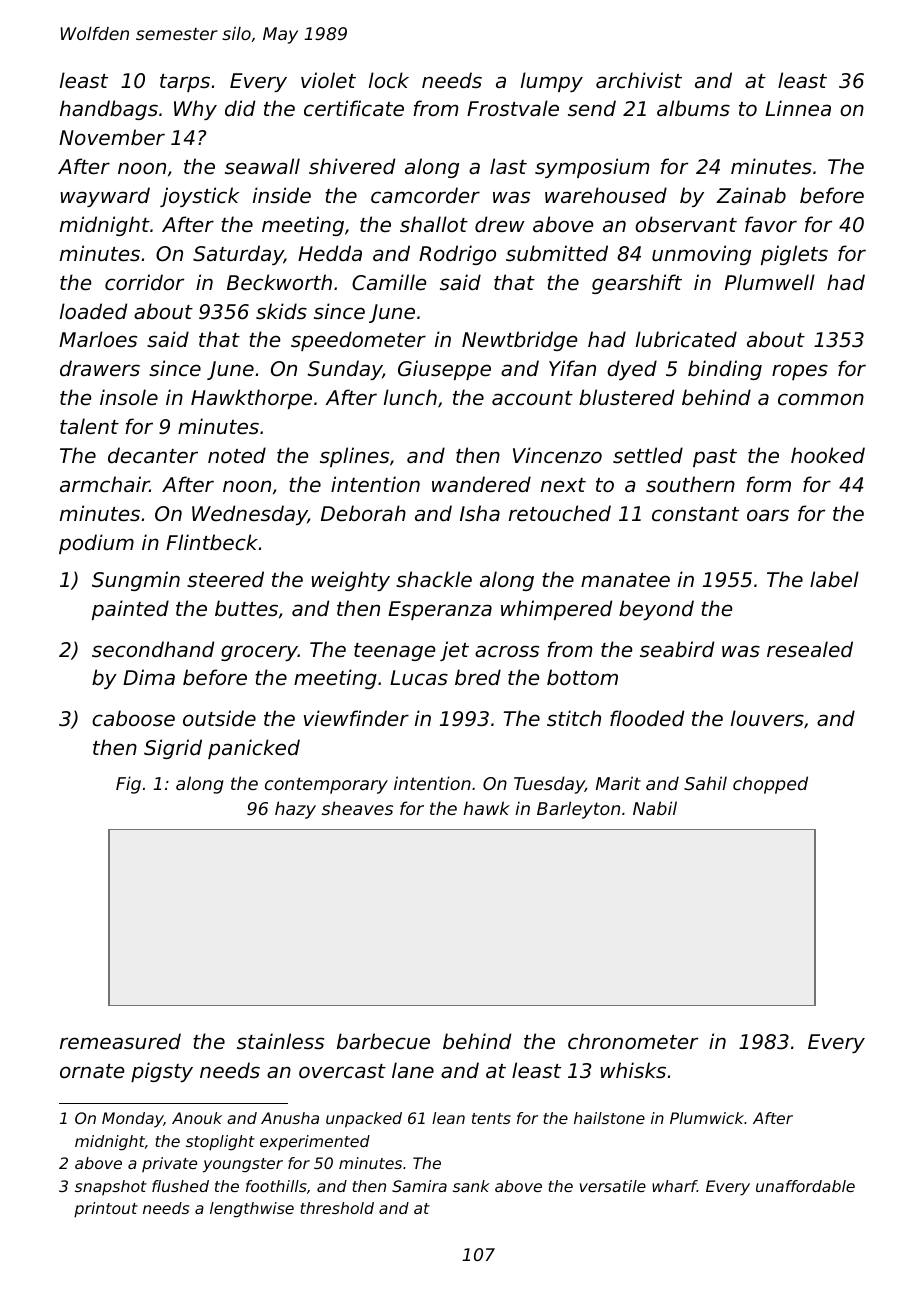 The image size is (924, 1308). What do you see at coordinates (471, 1186) in the page?
I see `sank` at bounding box center [471, 1186].
